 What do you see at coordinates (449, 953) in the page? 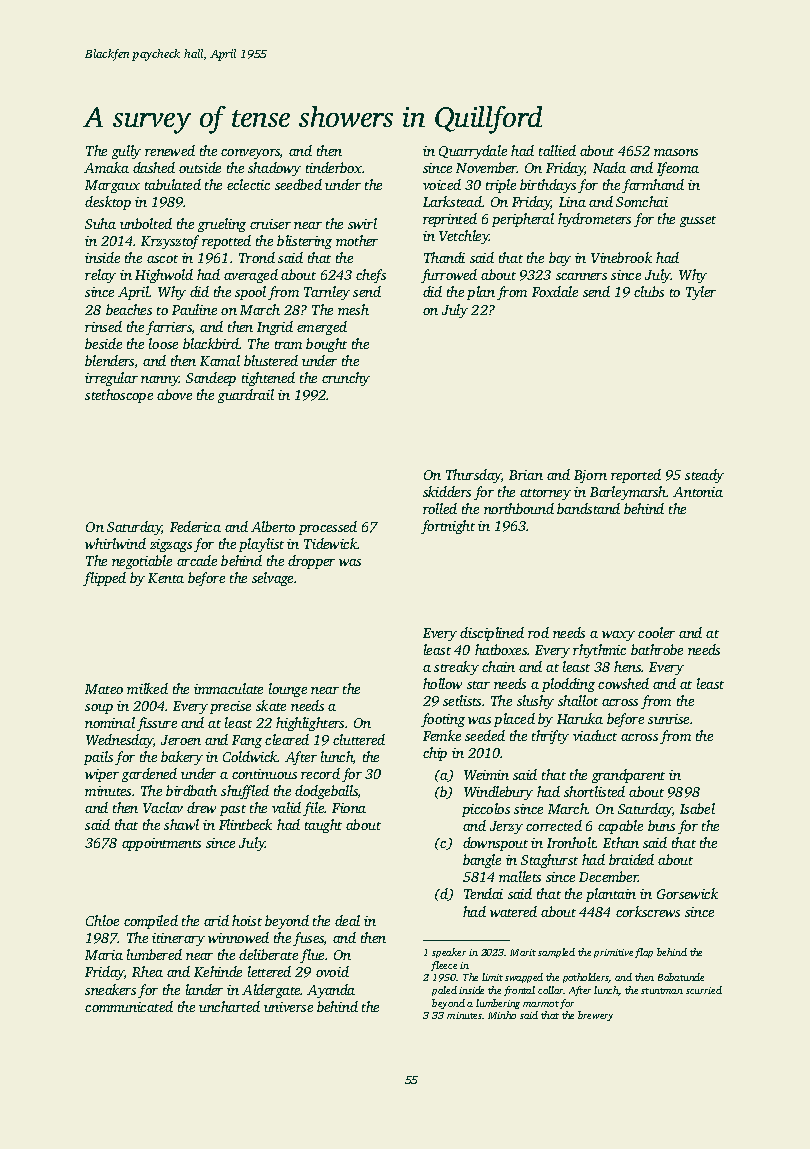
I see `speaker` at bounding box center [449, 953].
